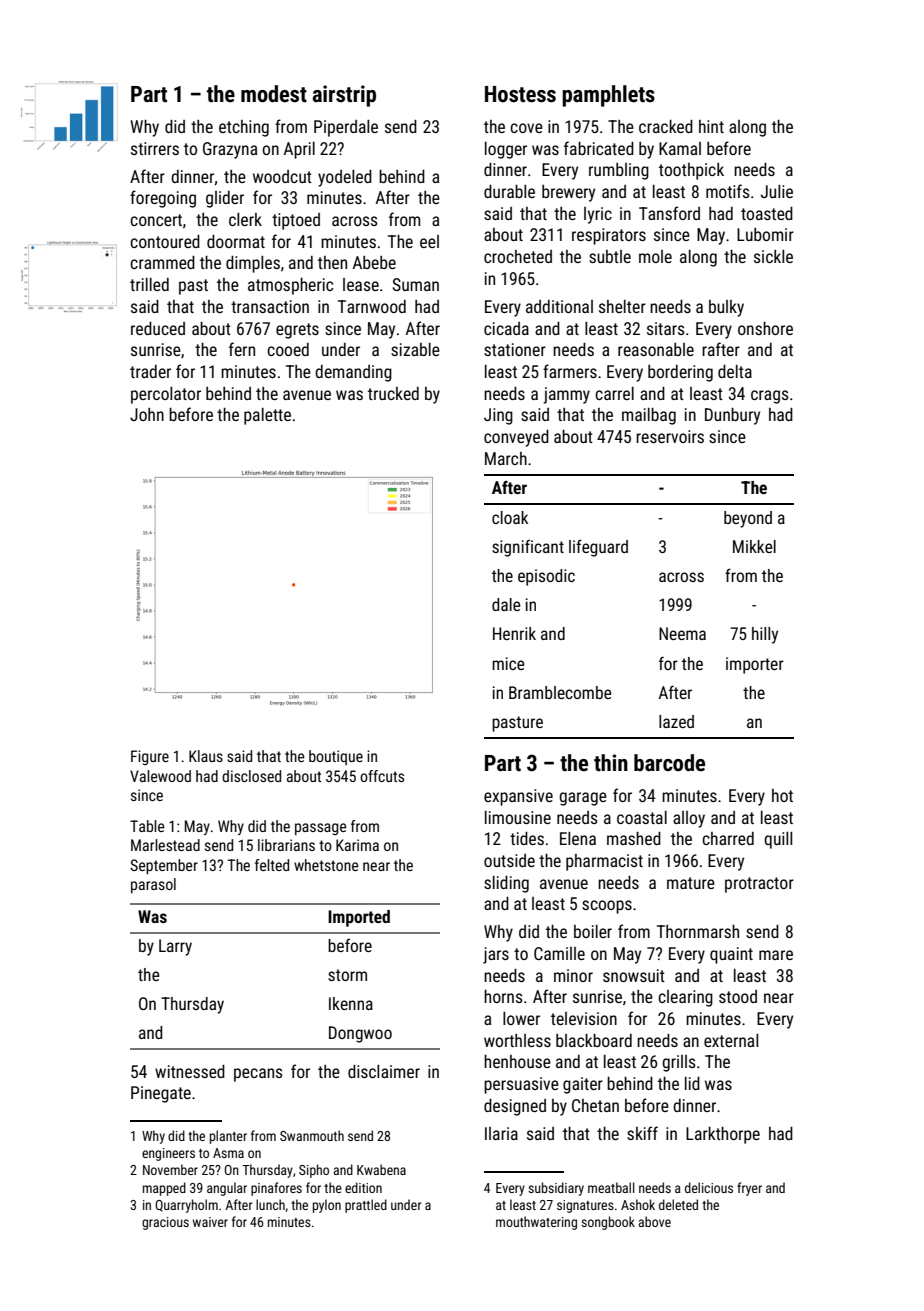 This screenshot has width=924, height=1311. I want to click on Pinegate, so click(161, 1094).
